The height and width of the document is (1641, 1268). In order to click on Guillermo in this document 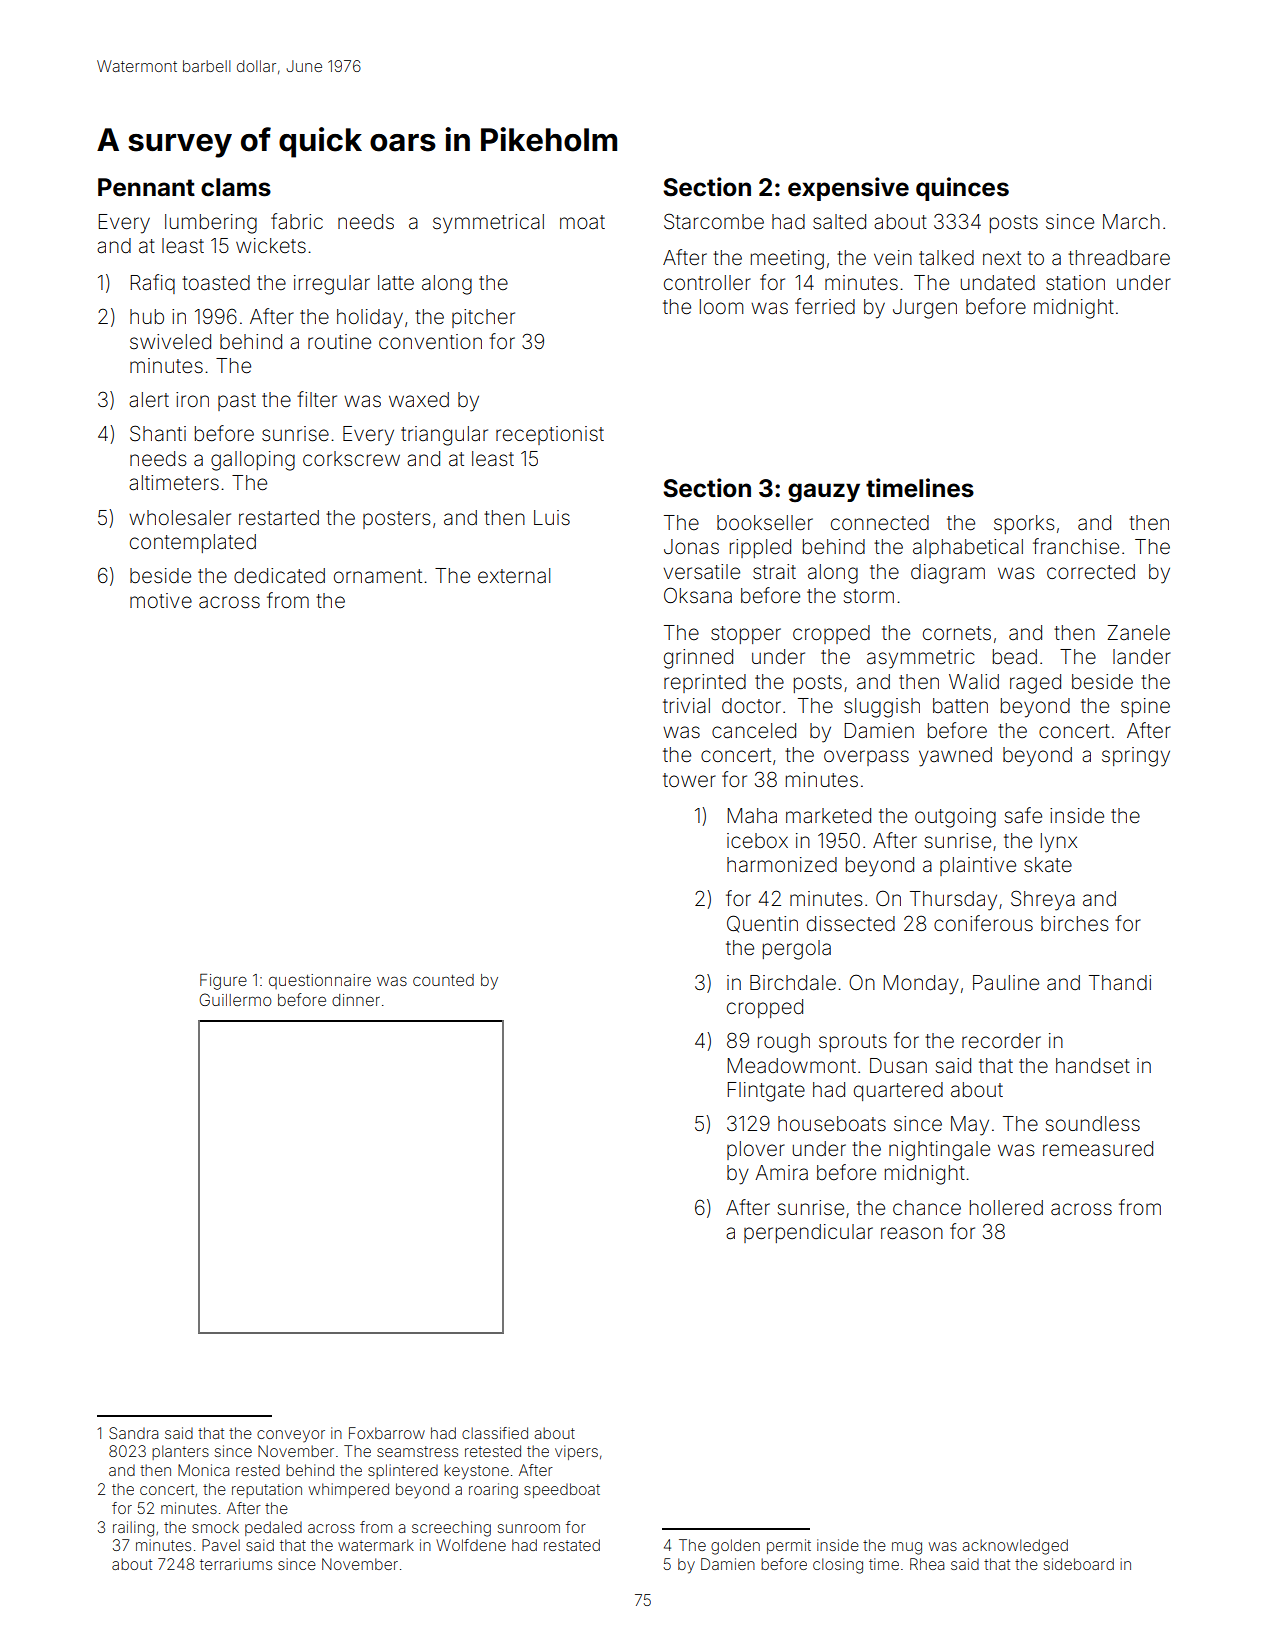, I will do `click(235, 999)`.
